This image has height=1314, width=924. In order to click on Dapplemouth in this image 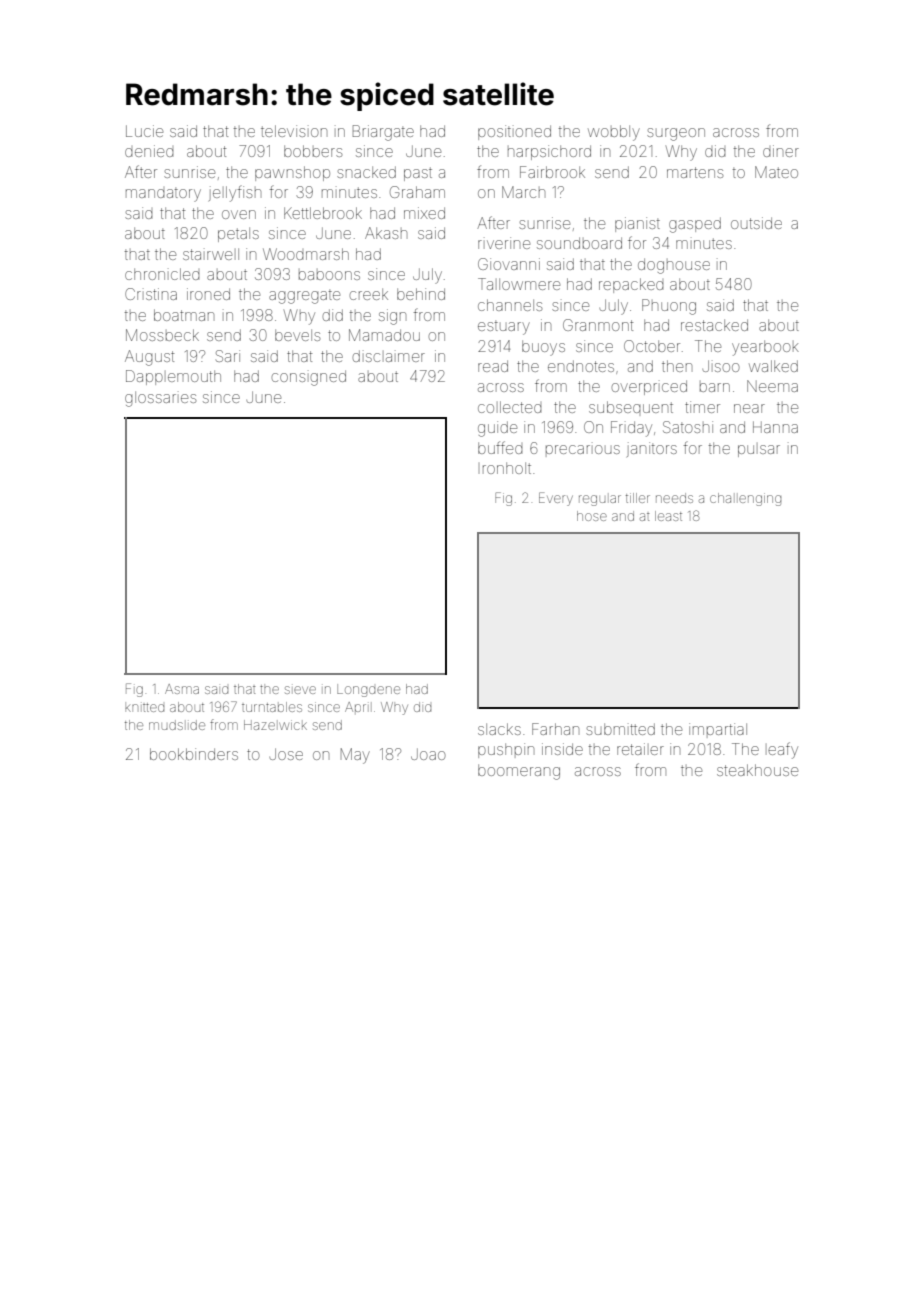, I will do `click(173, 377)`.
